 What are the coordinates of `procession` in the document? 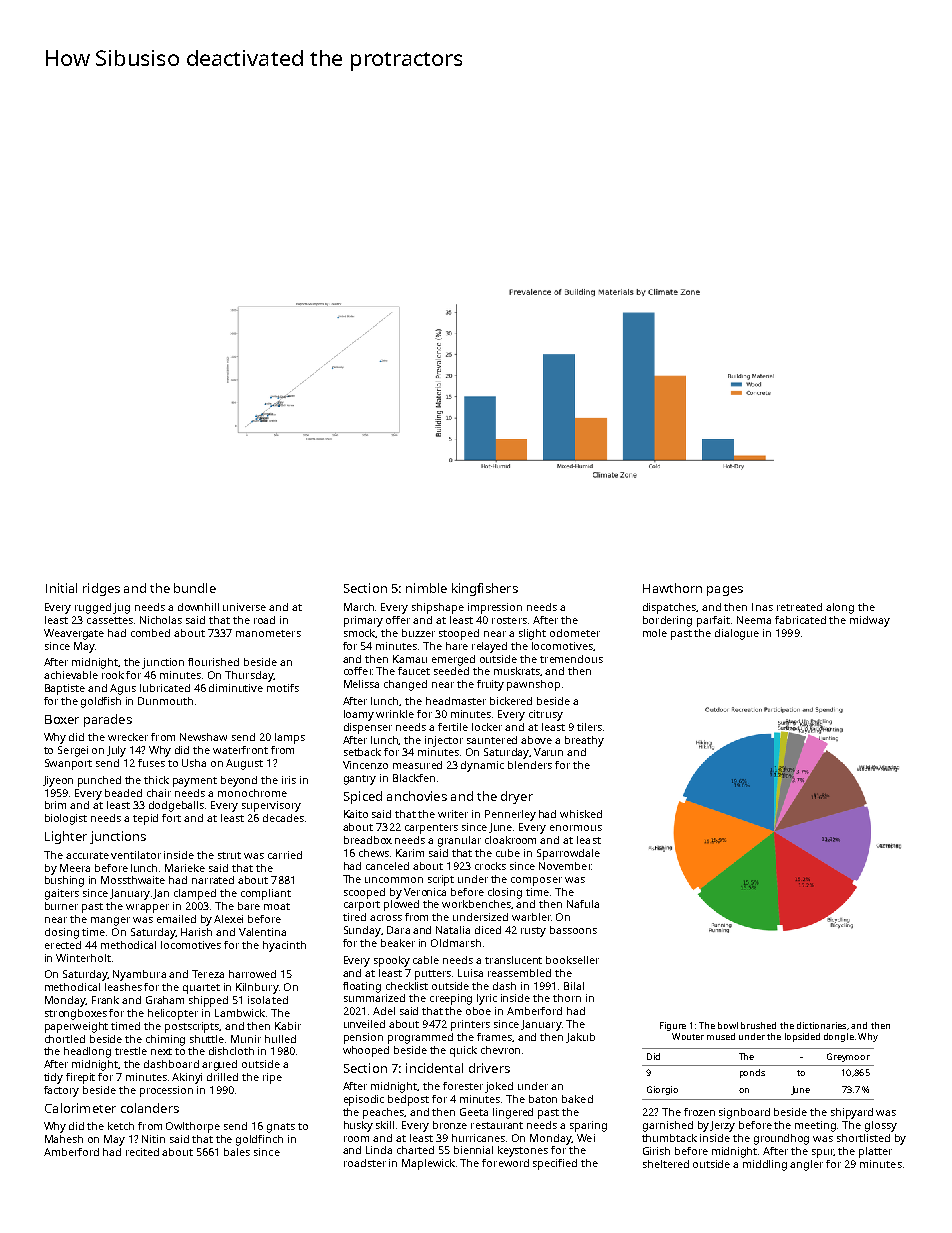 It's located at (166, 1091).
